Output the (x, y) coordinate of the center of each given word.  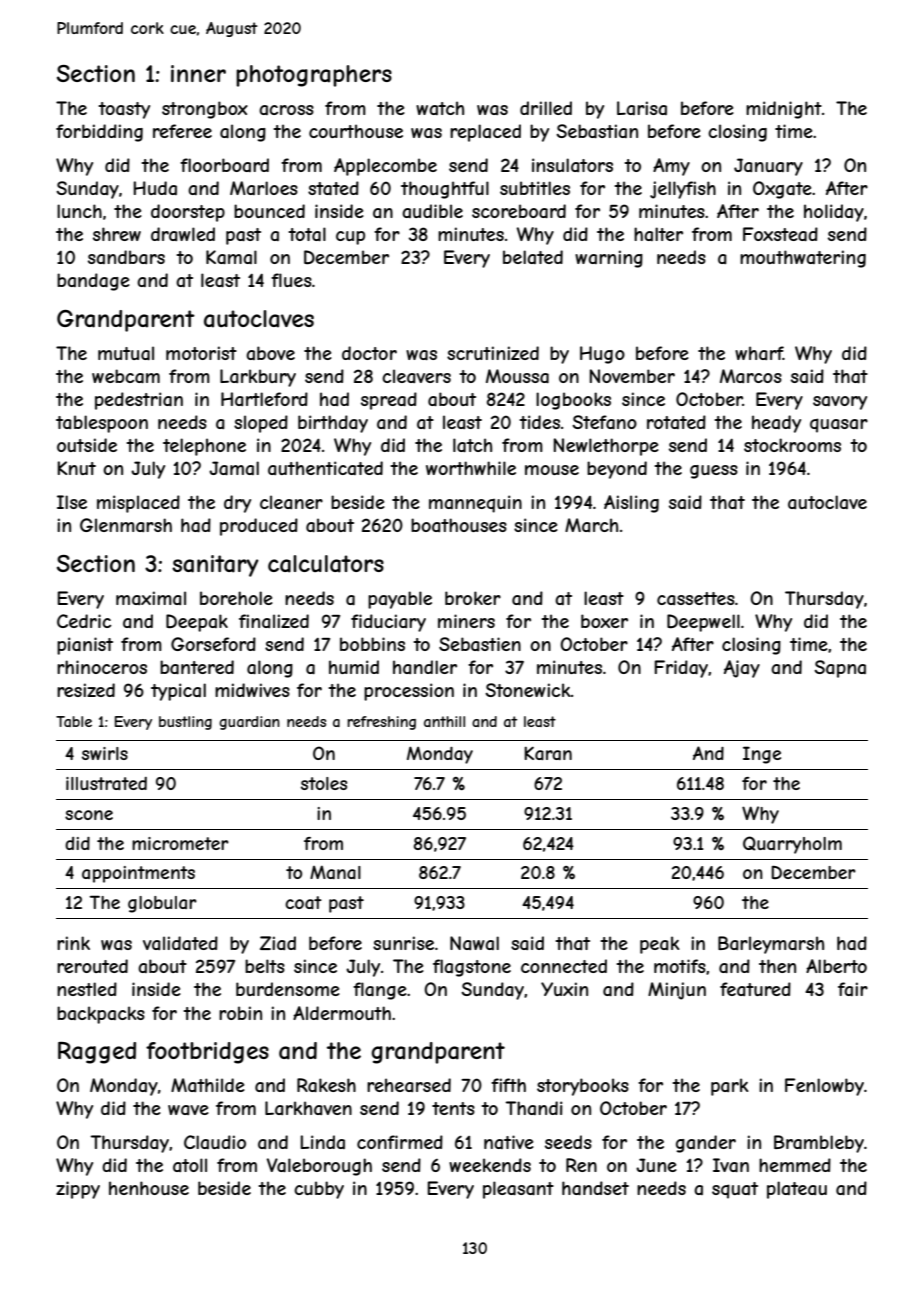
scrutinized (493, 353)
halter (658, 234)
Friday (681, 669)
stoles (324, 783)
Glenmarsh (126, 525)
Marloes (264, 188)
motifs (680, 966)
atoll (190, 1165)
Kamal (231, 257)
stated (333, 188)
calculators (326, 564)
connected (564, 966)
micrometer (180, 843)
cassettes (696, 598)
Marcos (751, 376)
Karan (548, 753)
